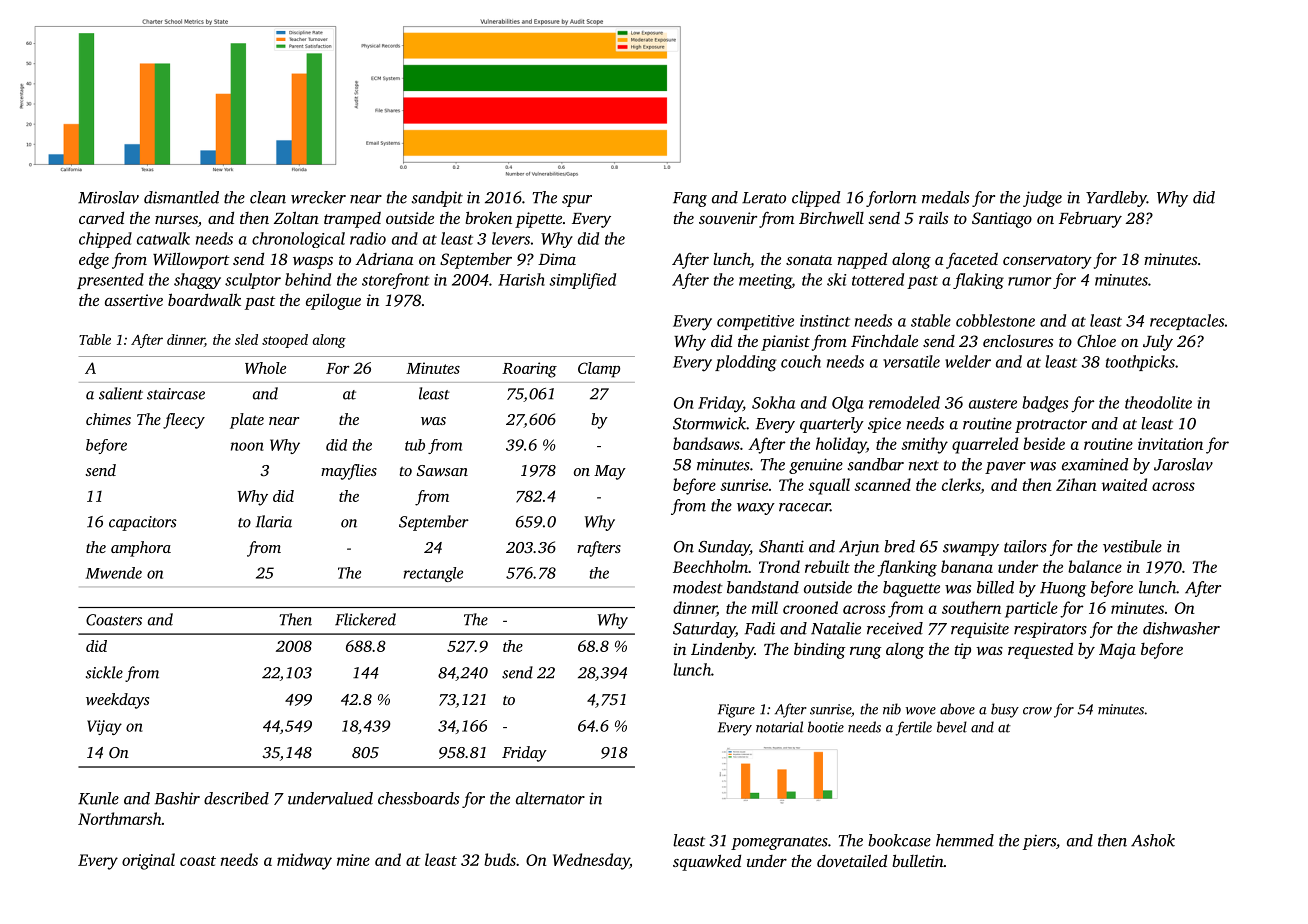  What do you see at coordinates (1042, 199) in the image?
I see `judge` at bounding box center [1042, 199].
